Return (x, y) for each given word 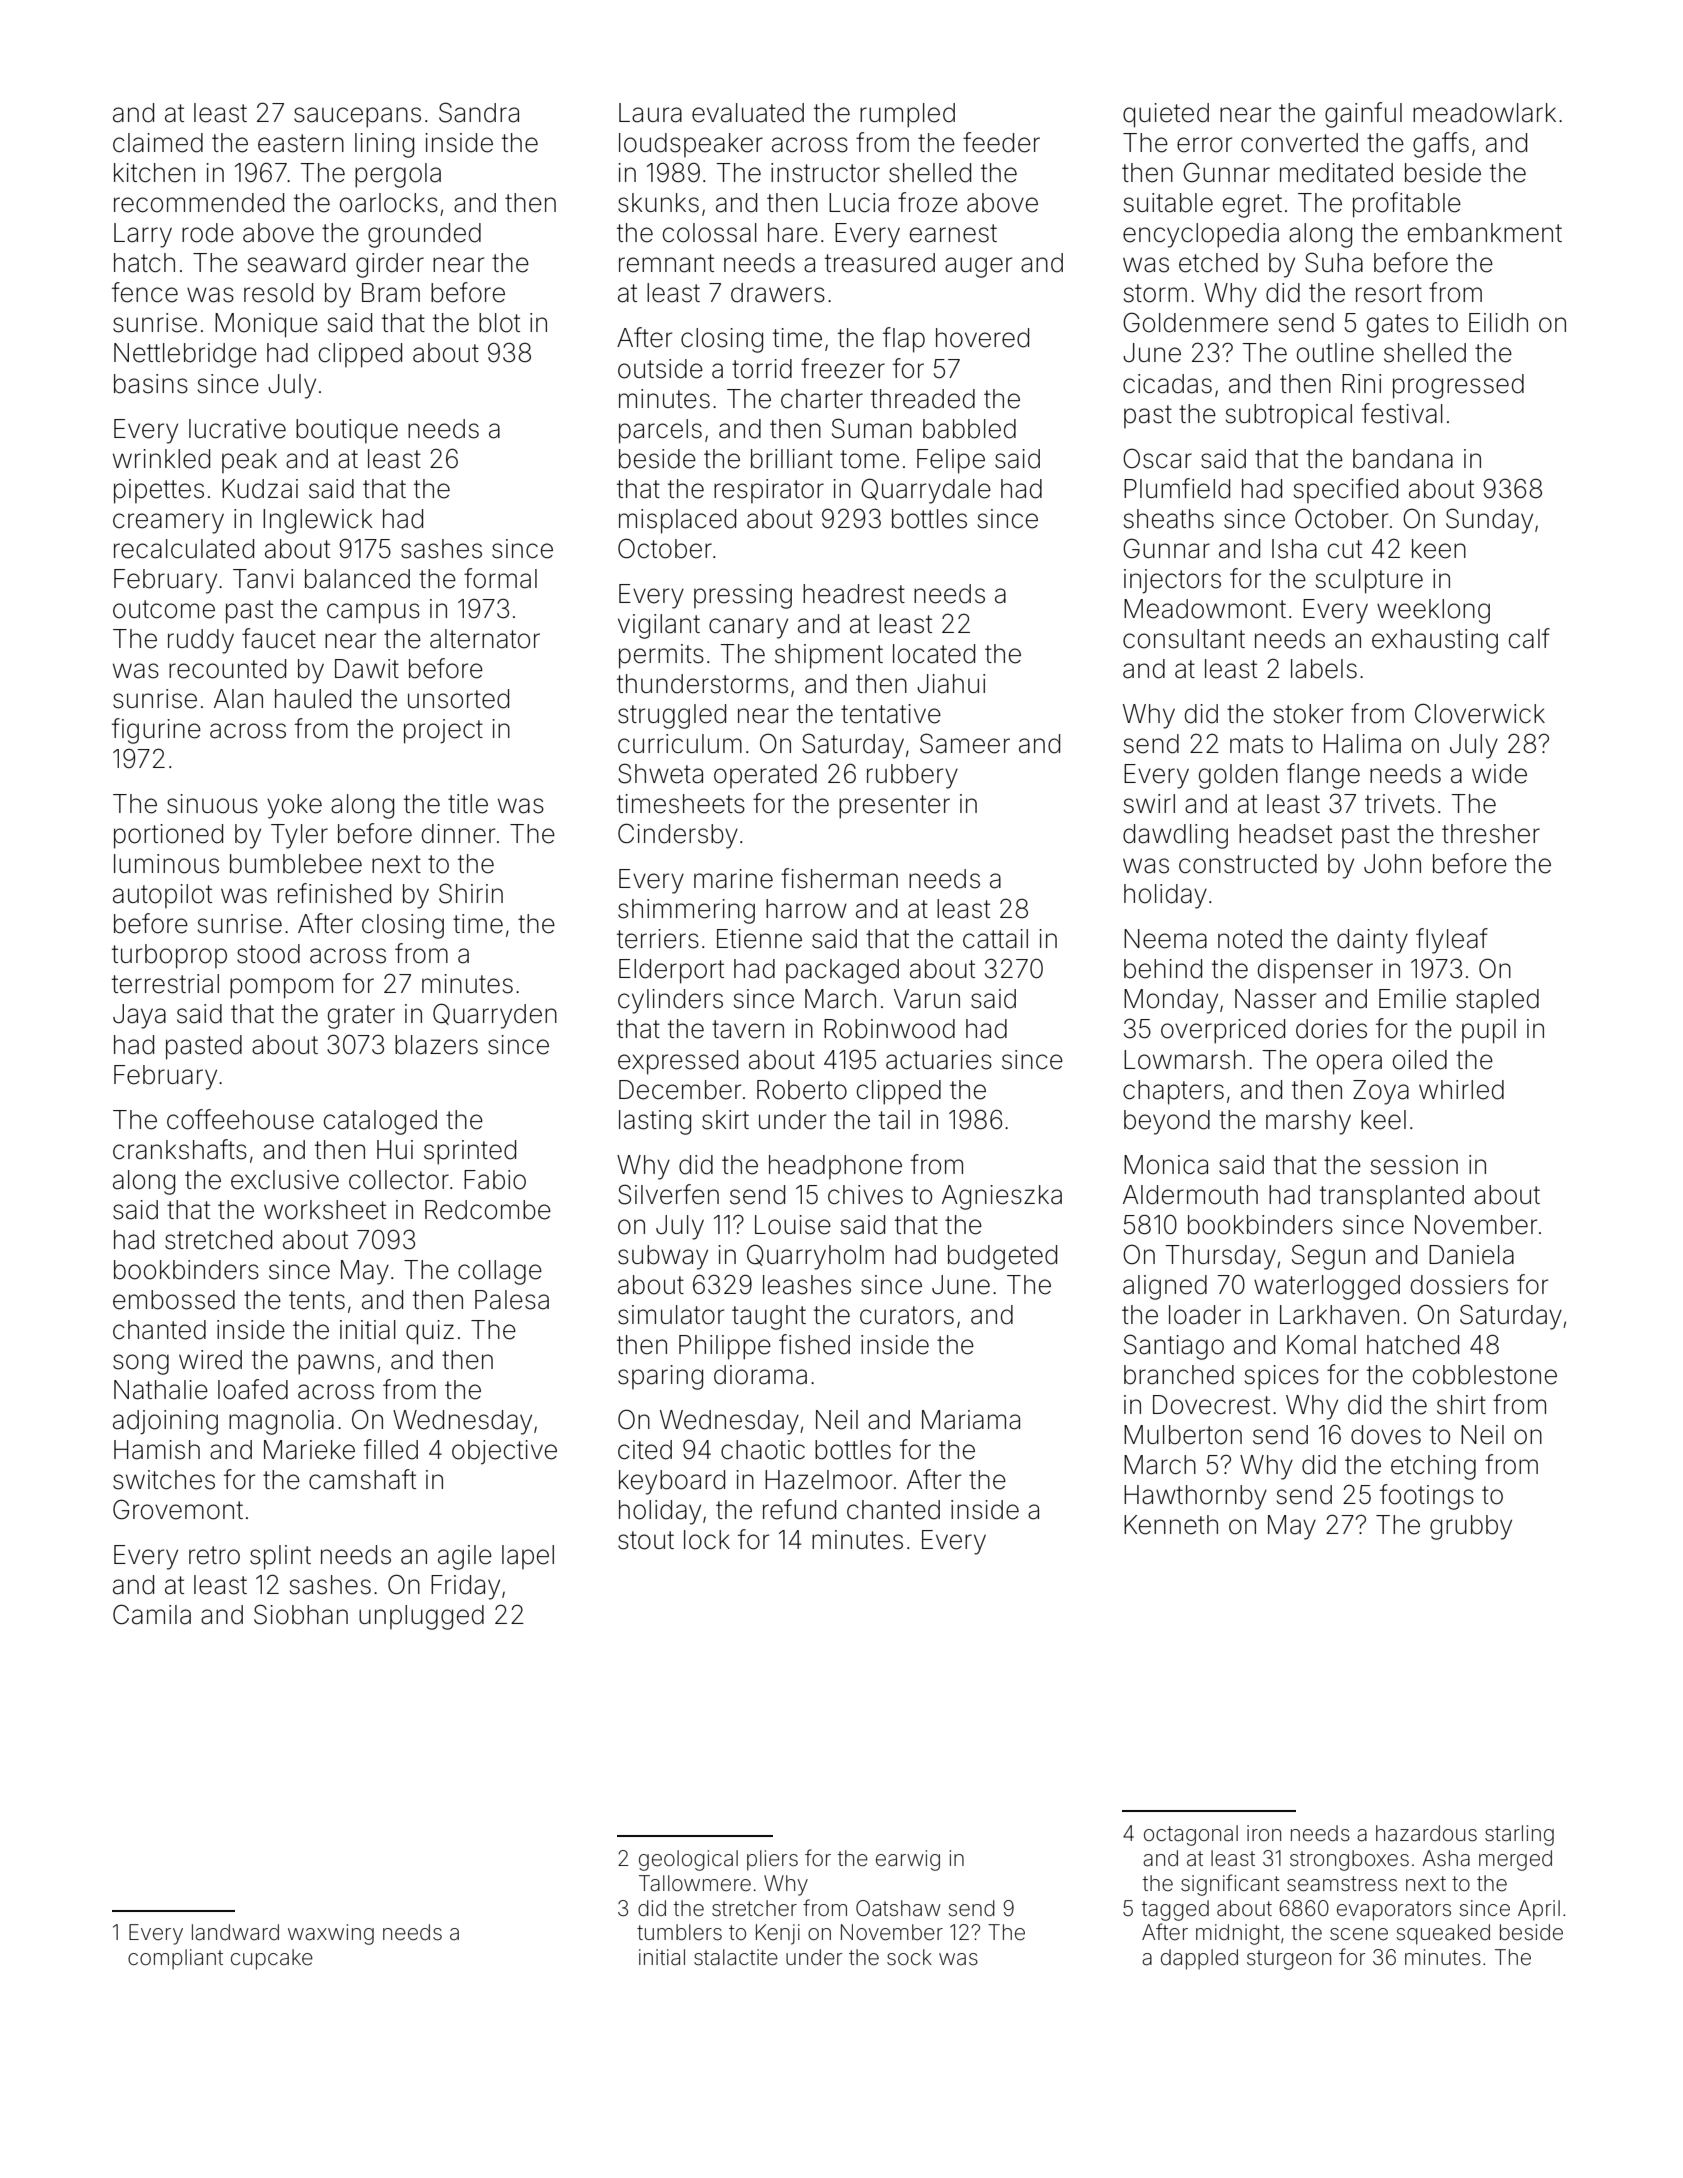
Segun (1328, 1257)
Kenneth (1171, 1525)
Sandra (479, 112)
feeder (1001, 142)
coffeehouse (240, 1119)
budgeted (1002, 1257)
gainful (1363, 115)
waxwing (331, 1934)
